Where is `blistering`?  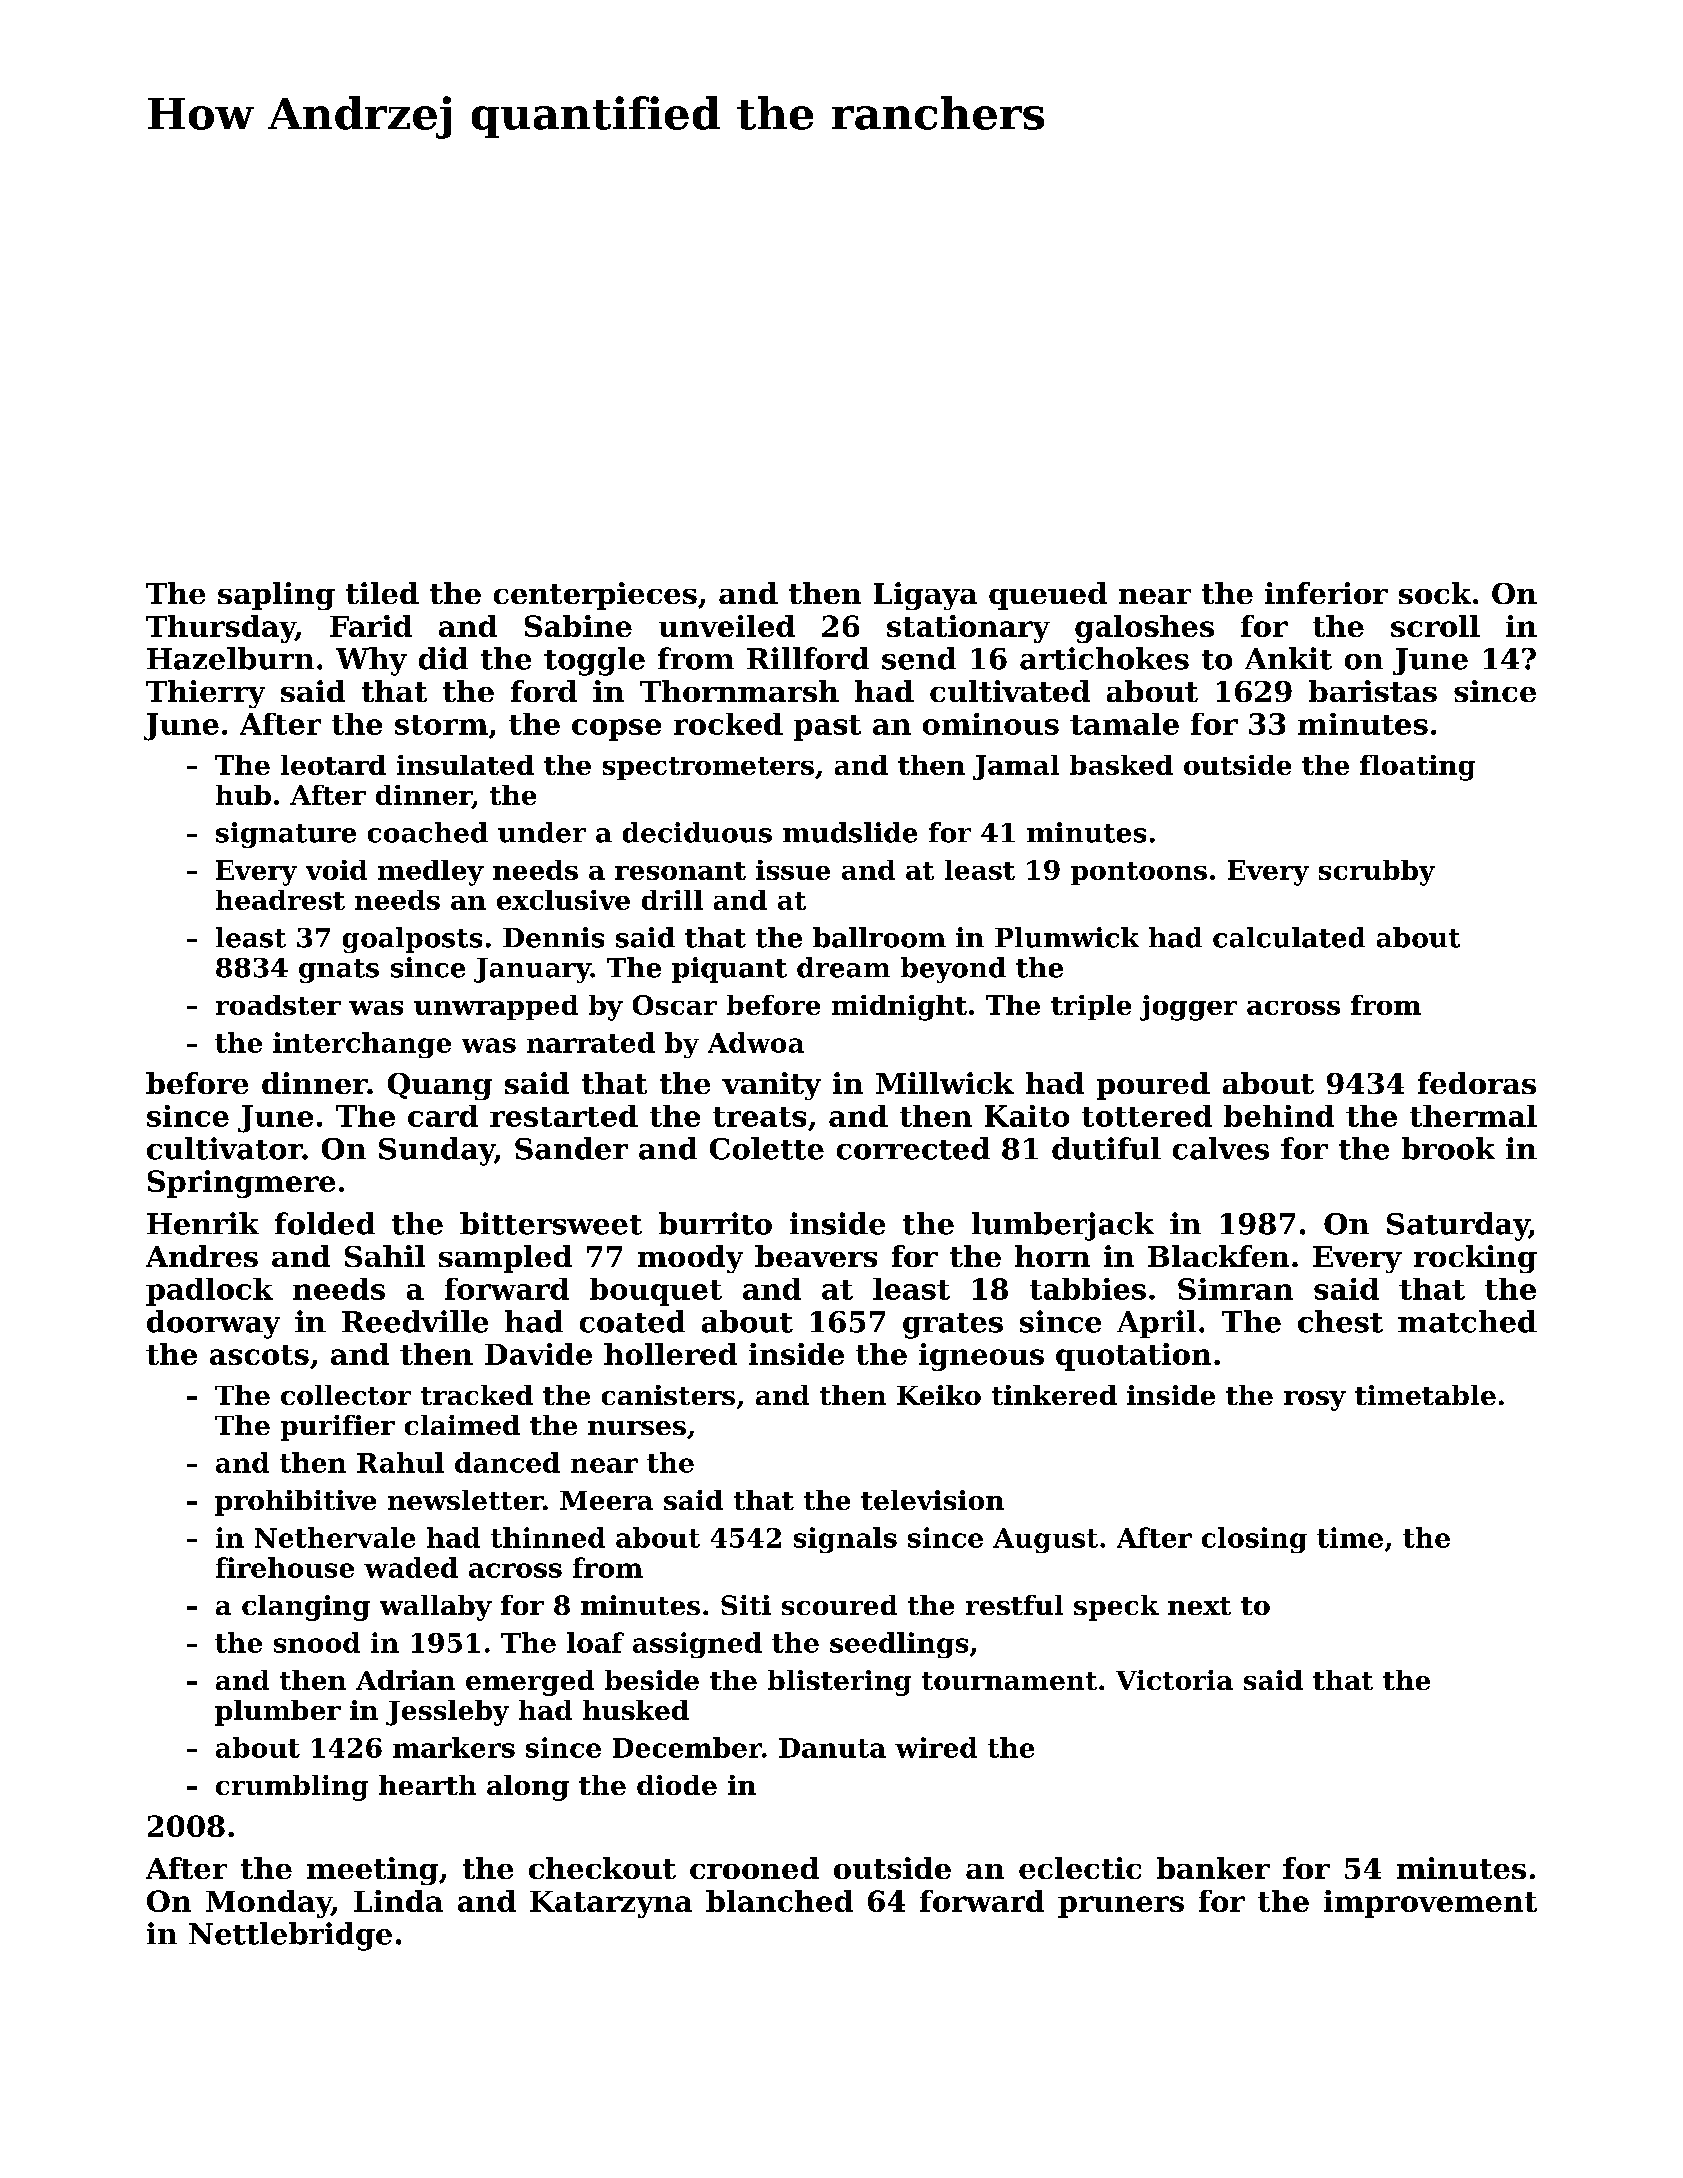
blistering is located at coordinates (839, 1683).
